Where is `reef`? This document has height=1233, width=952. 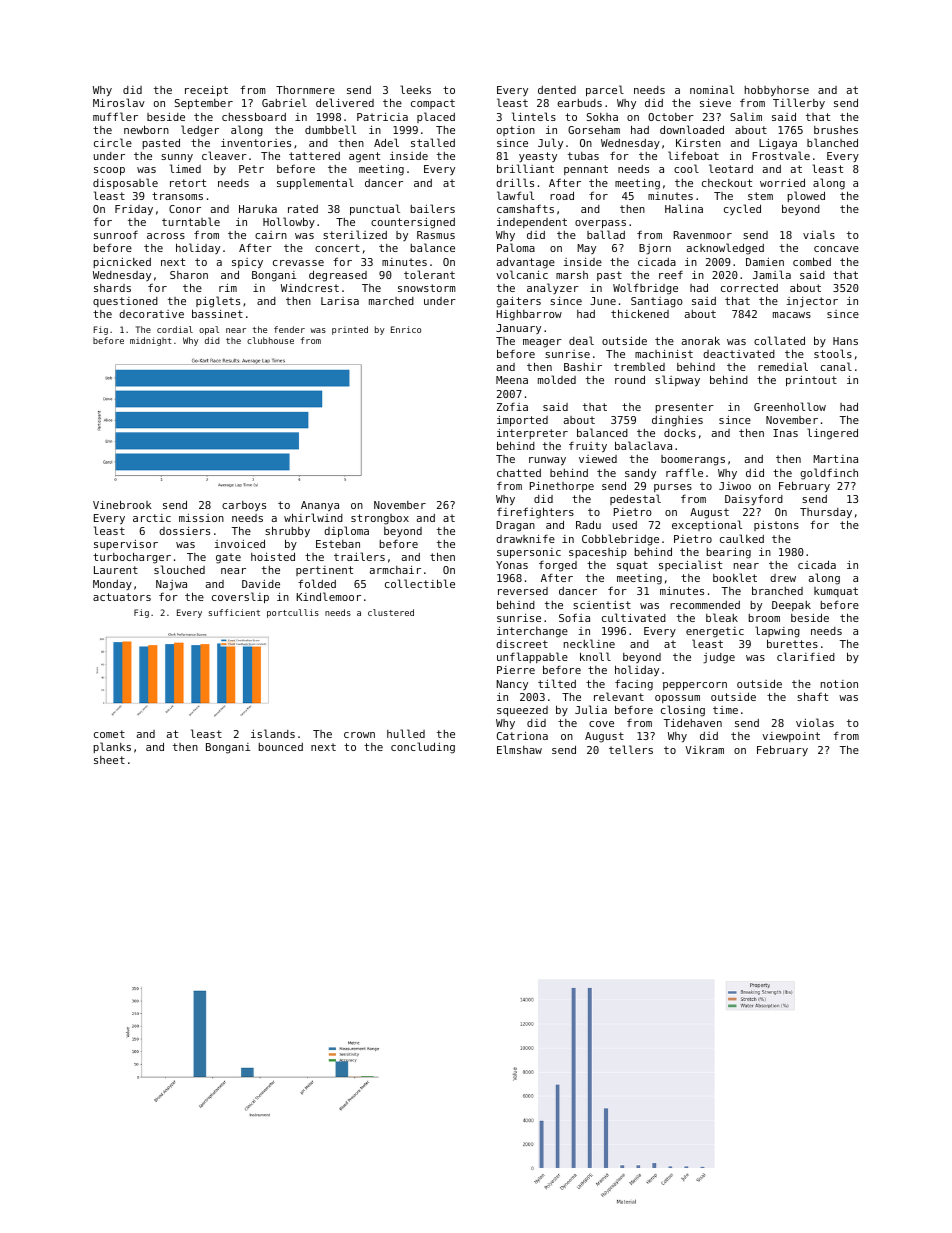 reef is located at coordinates (671, 274).
